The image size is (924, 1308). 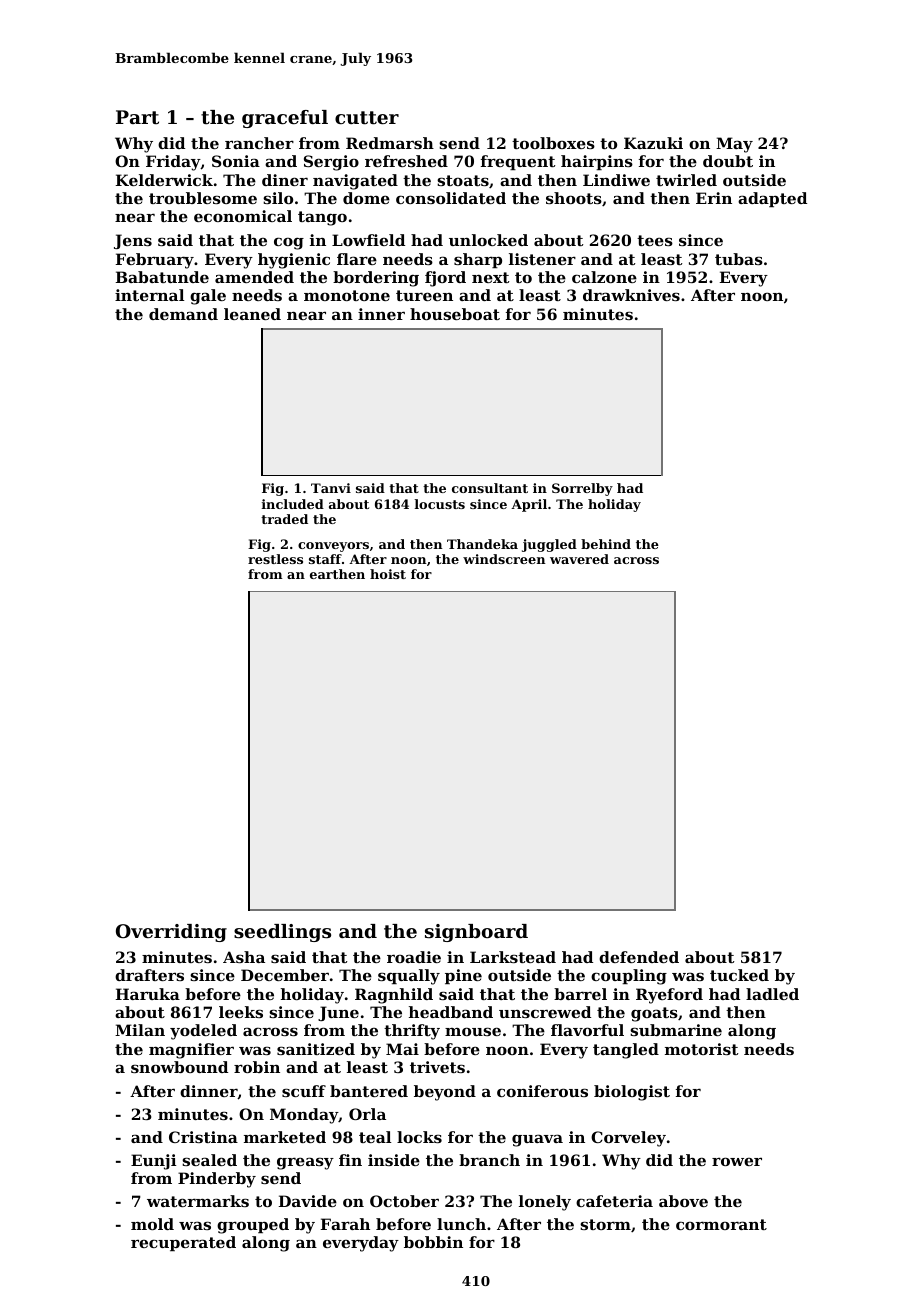 I want to click on economical, so click(x=243, y=216).
